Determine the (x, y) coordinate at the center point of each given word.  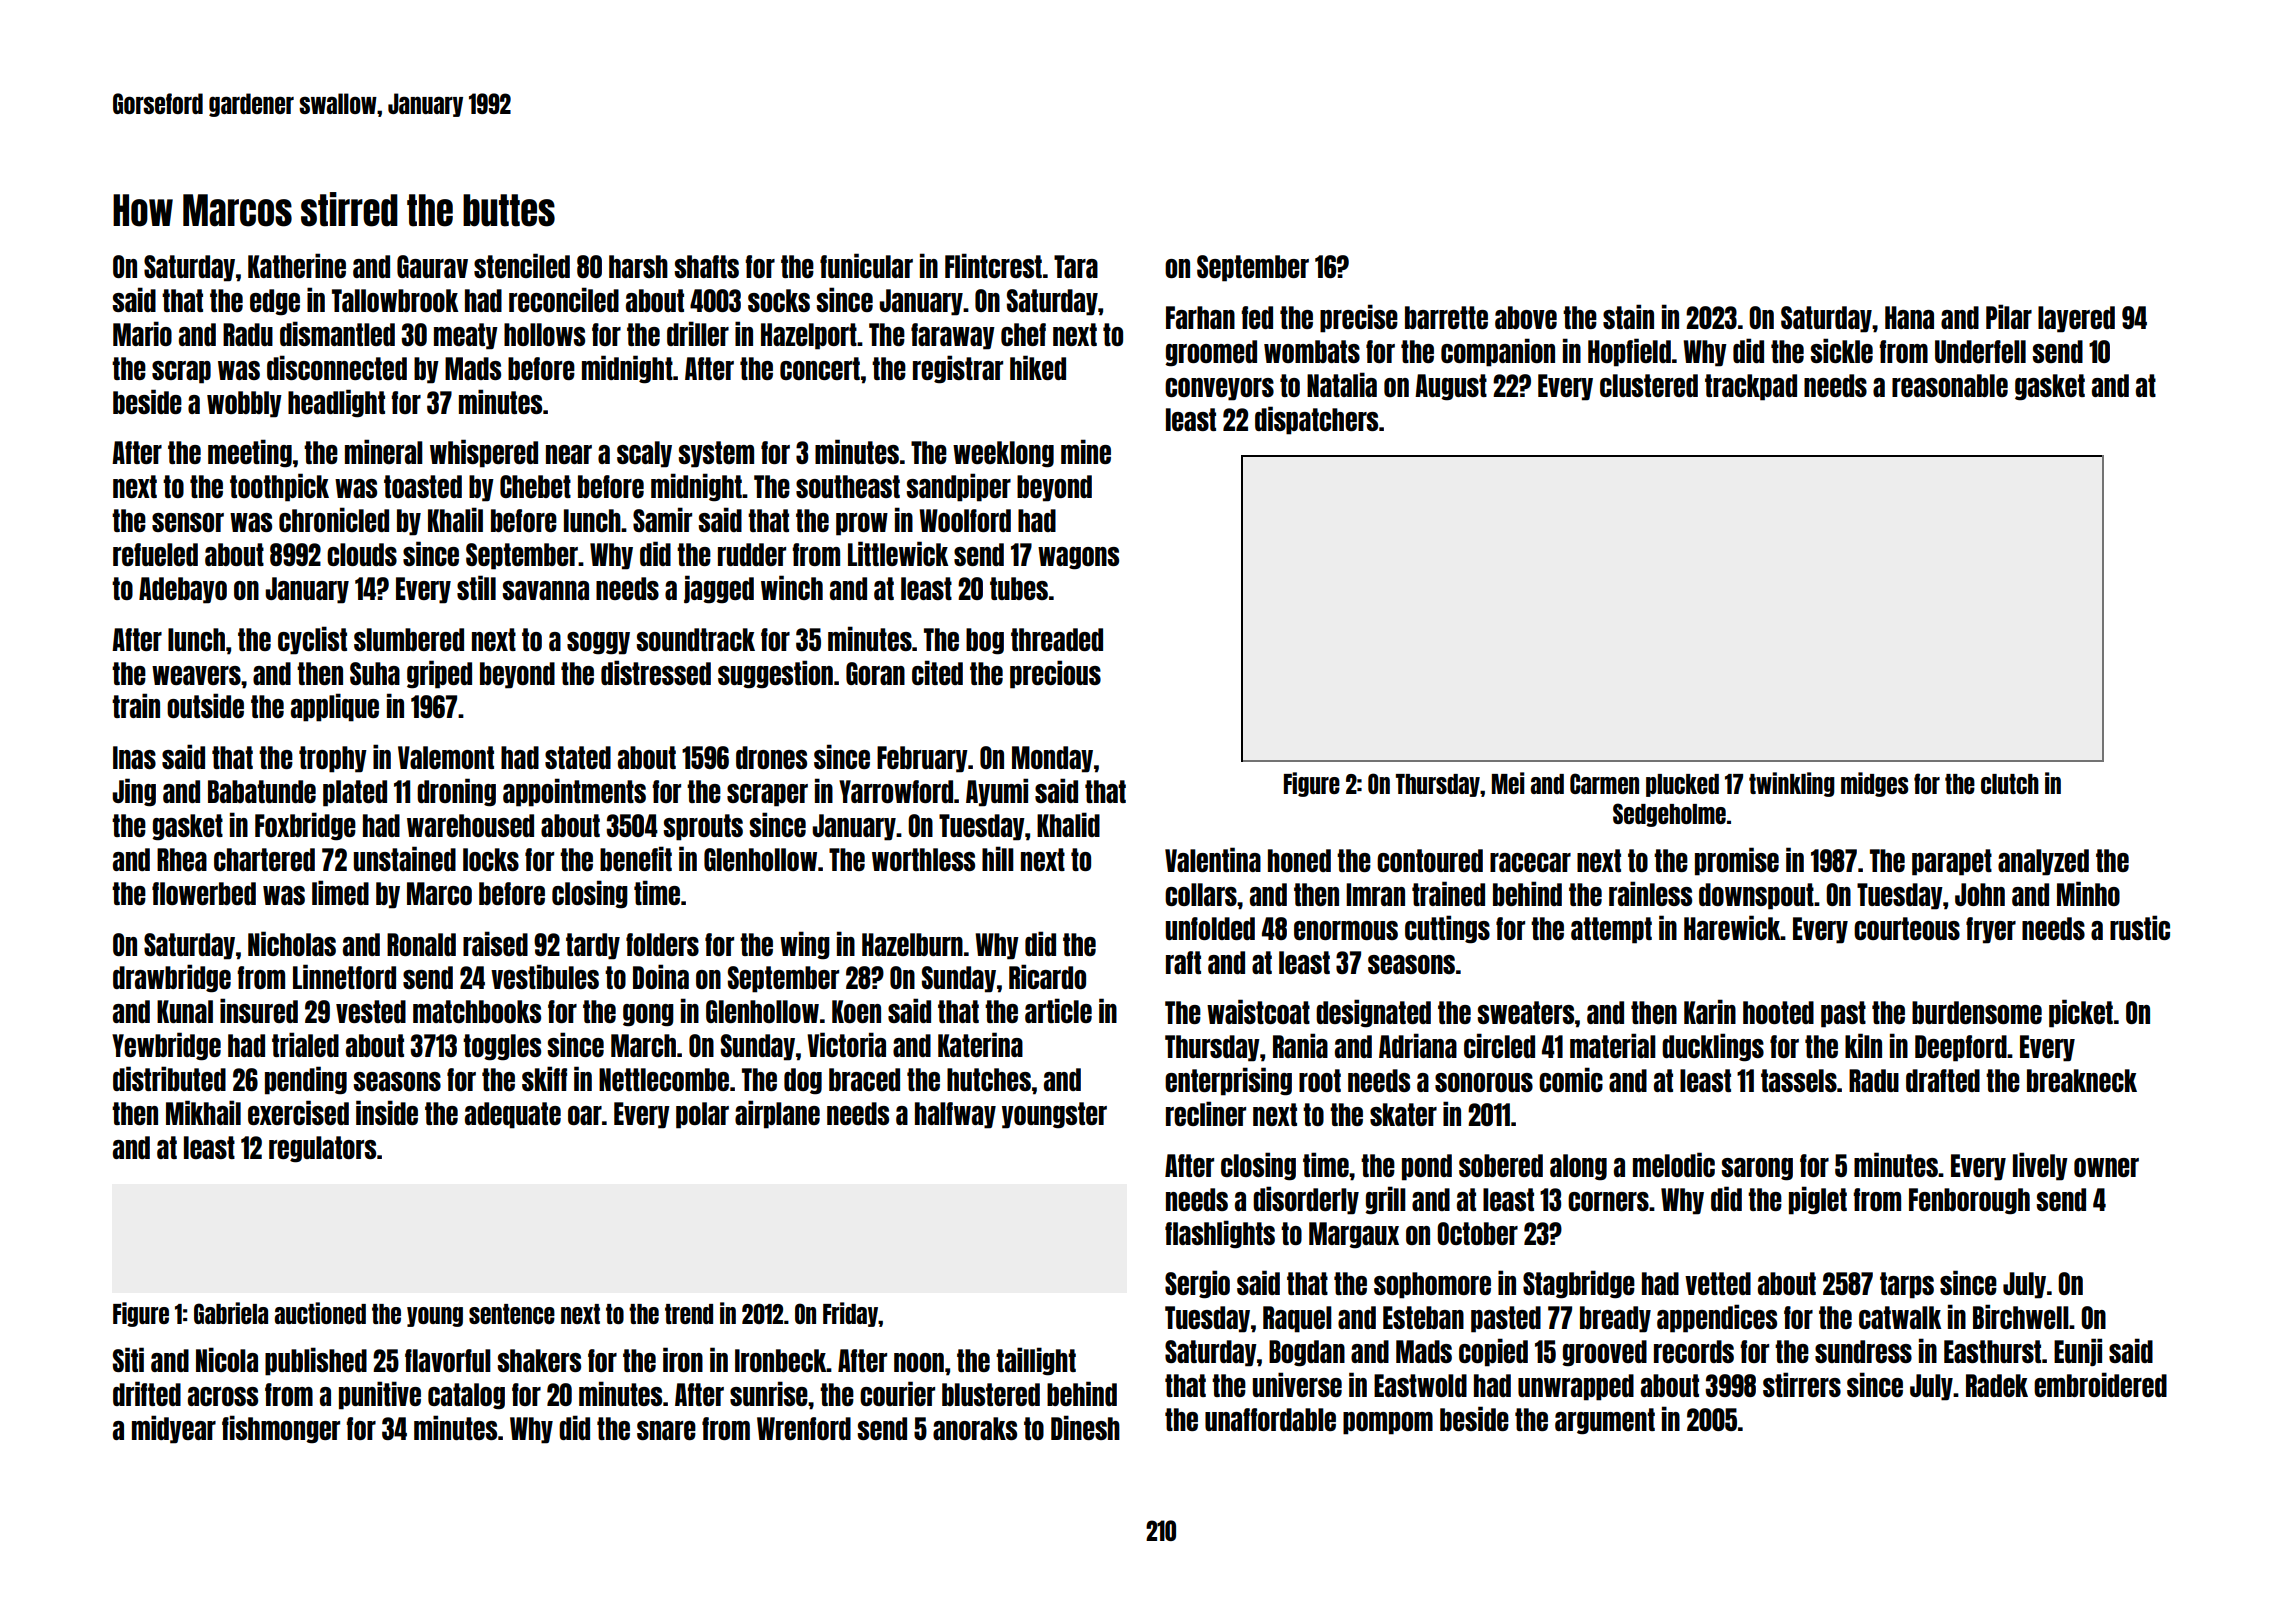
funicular (866, 265)
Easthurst (1992, 1351)
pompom (1388, 1423)
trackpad (1751, 387)
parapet (1952, 862)
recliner (1206, 1113)
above (1526, 317)
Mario (142, 333)
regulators (322, 1149)
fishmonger (281, 1429)
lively (2040, 1166)
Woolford (965, 520)
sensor (188, 522)
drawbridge (172, 978)
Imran (1375, 894)
